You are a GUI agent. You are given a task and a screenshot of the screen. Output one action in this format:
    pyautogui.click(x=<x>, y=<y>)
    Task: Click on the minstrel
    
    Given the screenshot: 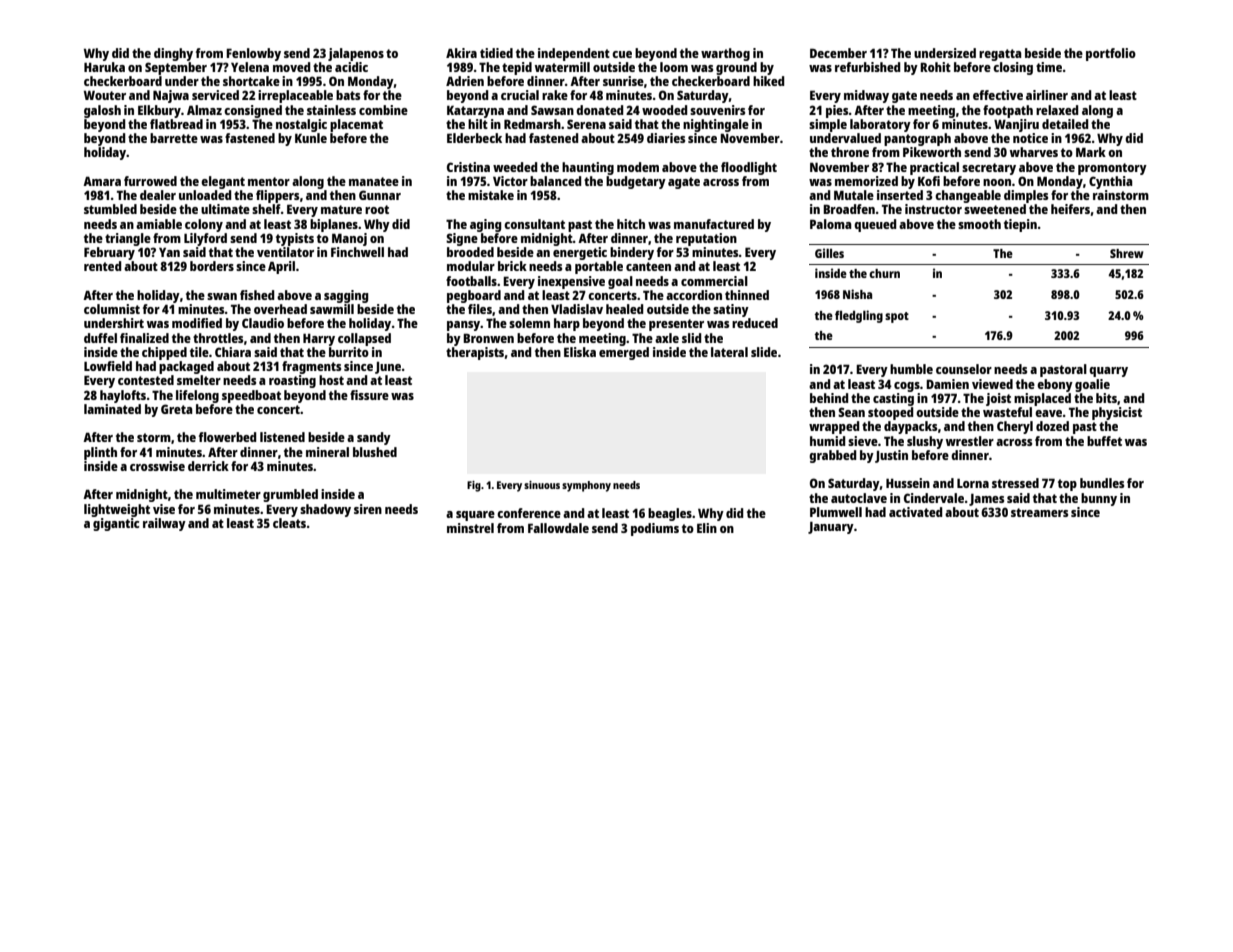 What is the action you would take?
    pyautogui.click(x=470, y=528)
